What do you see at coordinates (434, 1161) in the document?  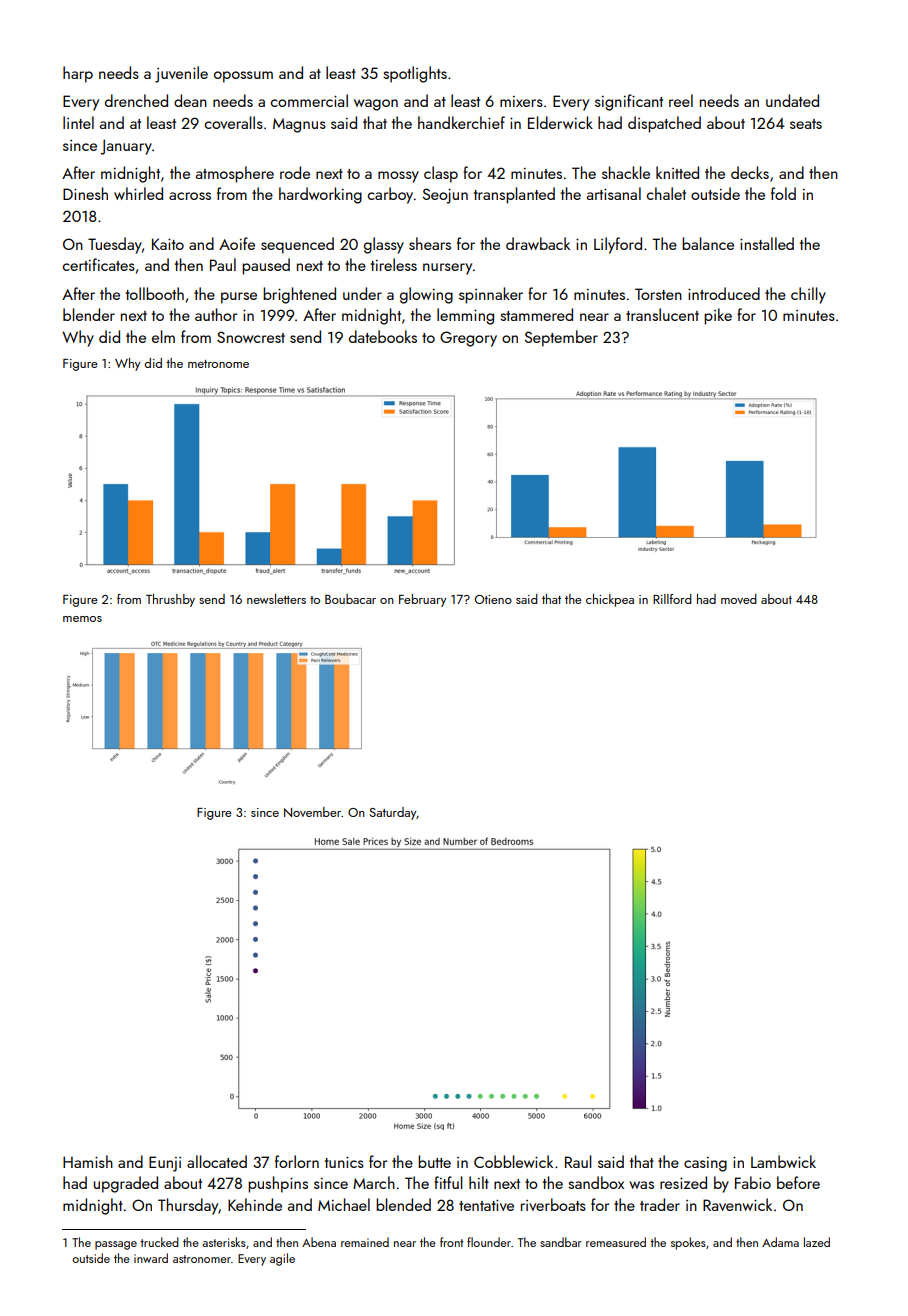 I see `butte` at bounding box center [434, 1161].
